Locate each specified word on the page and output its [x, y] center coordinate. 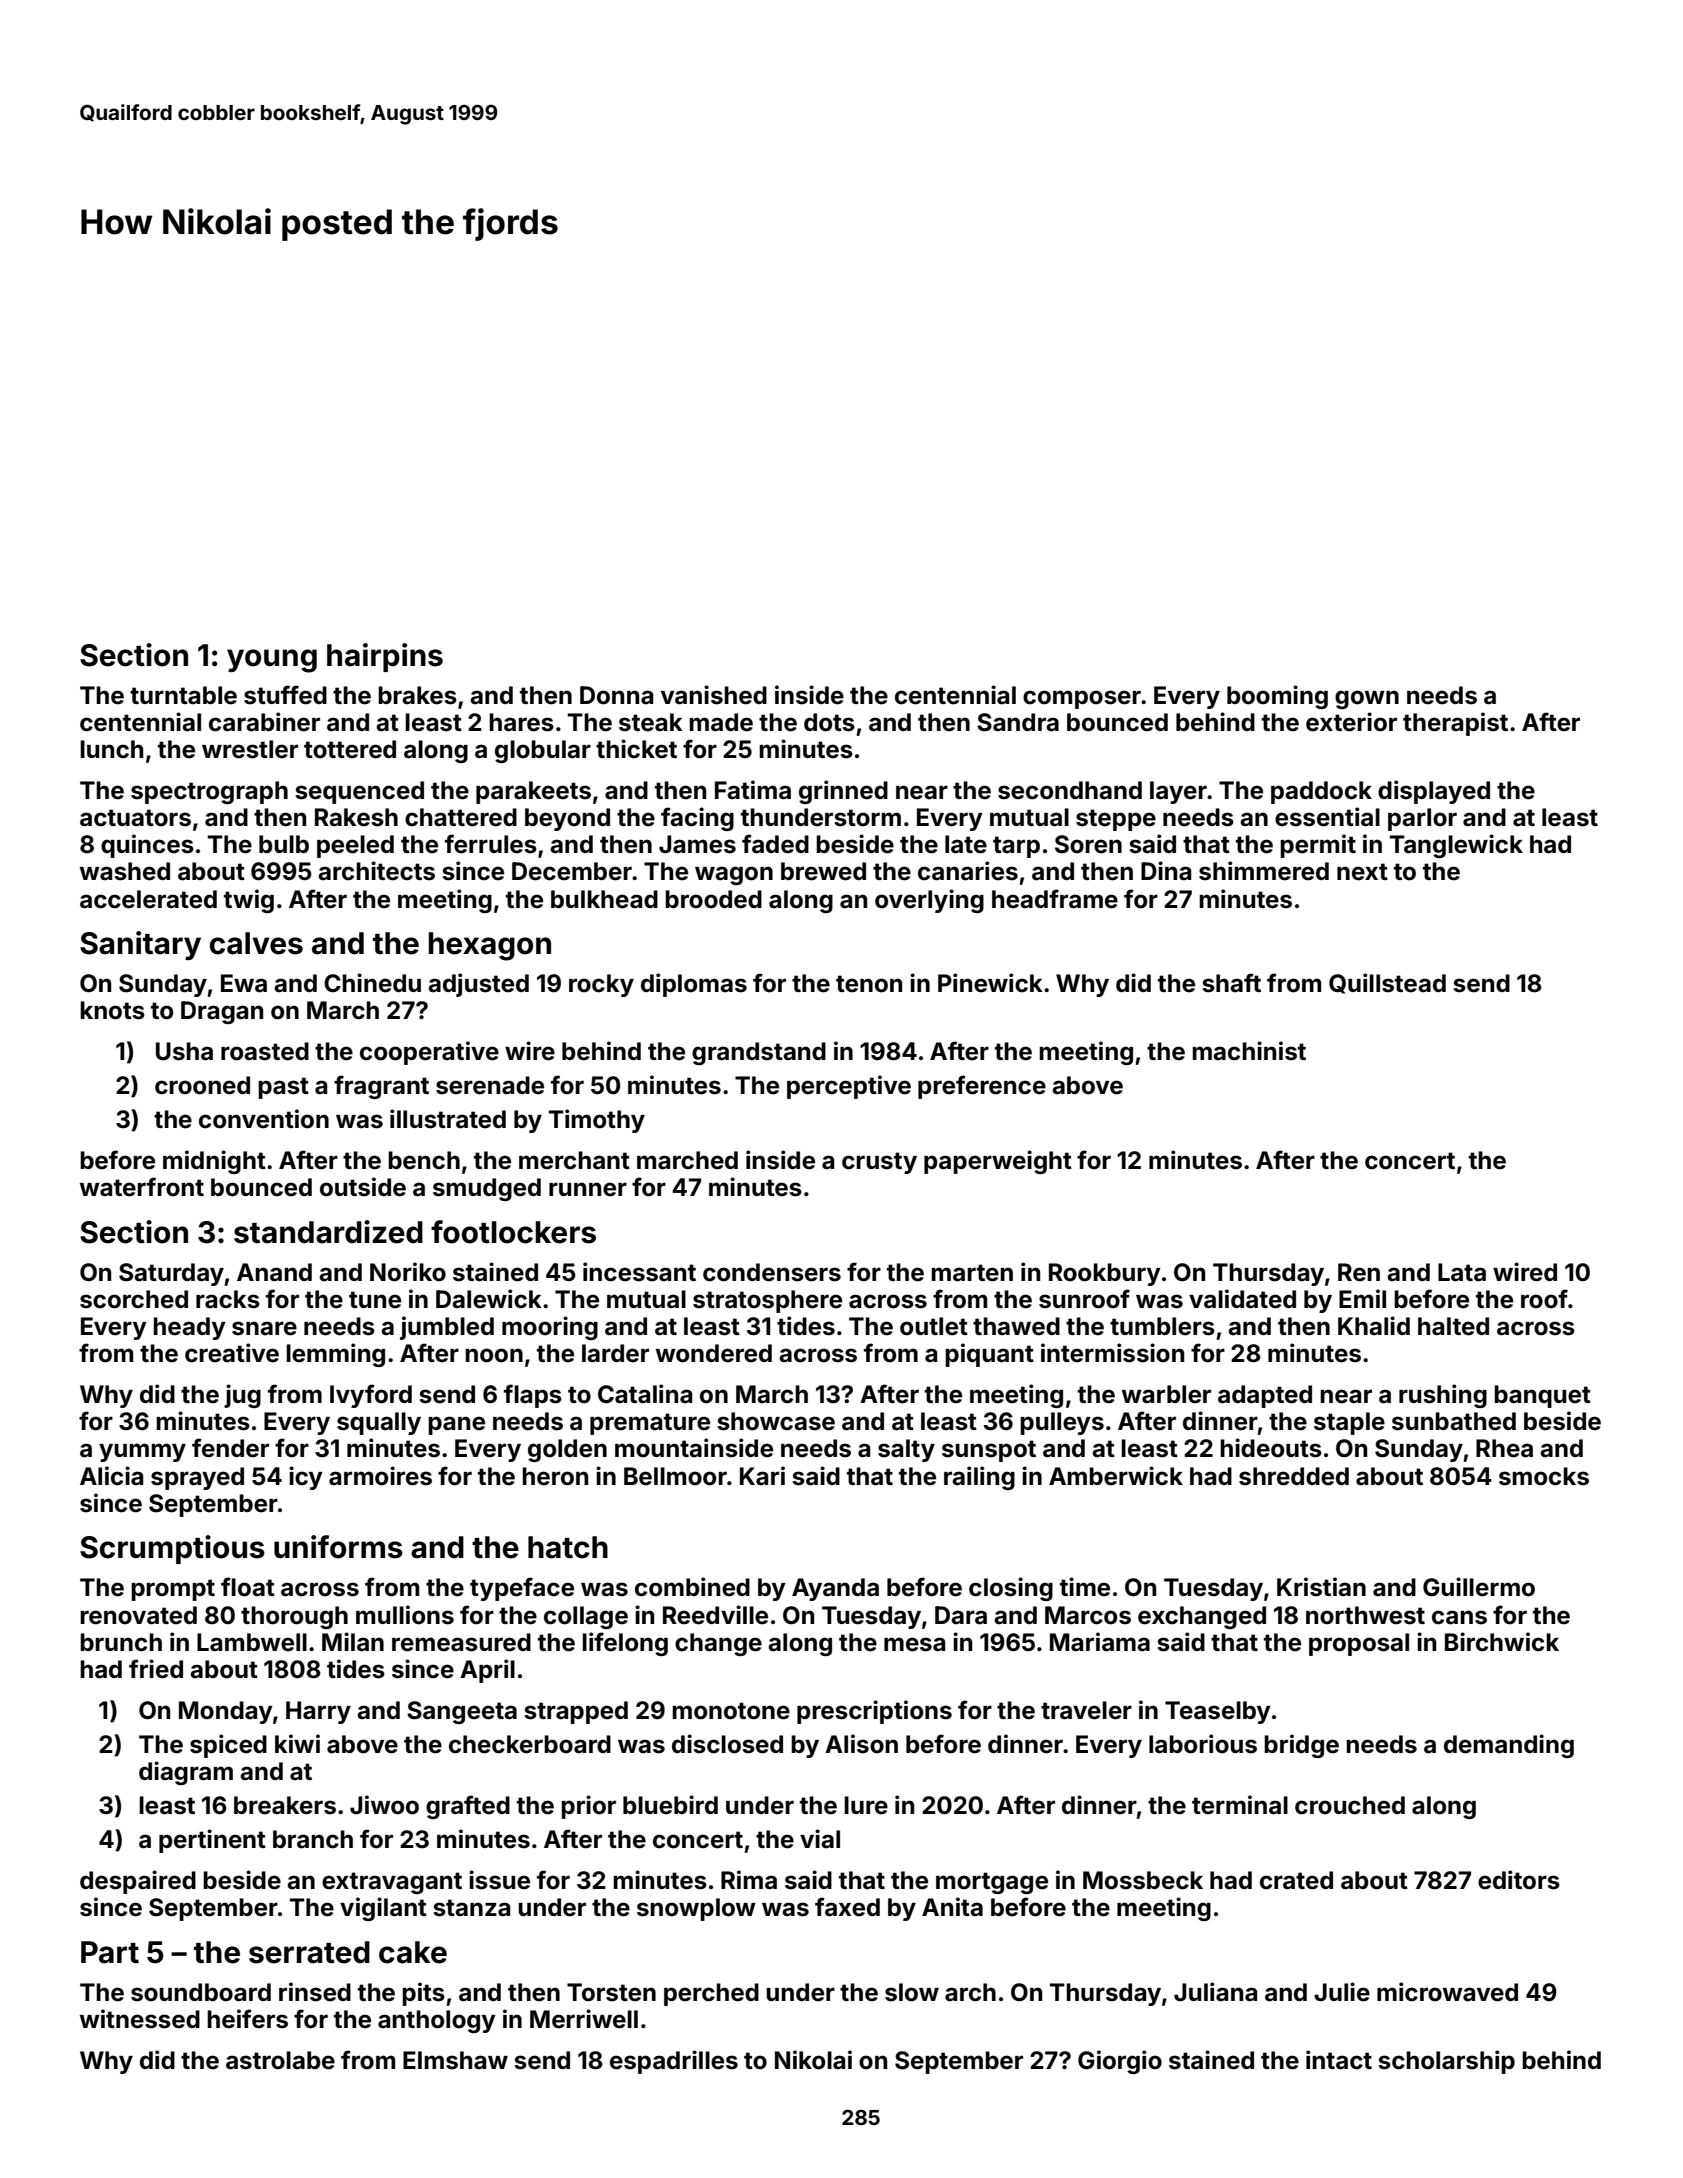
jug [242, 1396]
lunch [111, 749]
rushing [1443, 1396]
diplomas [694, 985]
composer [1082, 699]
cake [413, 1952]
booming [1277, 697]
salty [906, 1450]
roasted [265, 1051]
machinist [1249, 1051]
